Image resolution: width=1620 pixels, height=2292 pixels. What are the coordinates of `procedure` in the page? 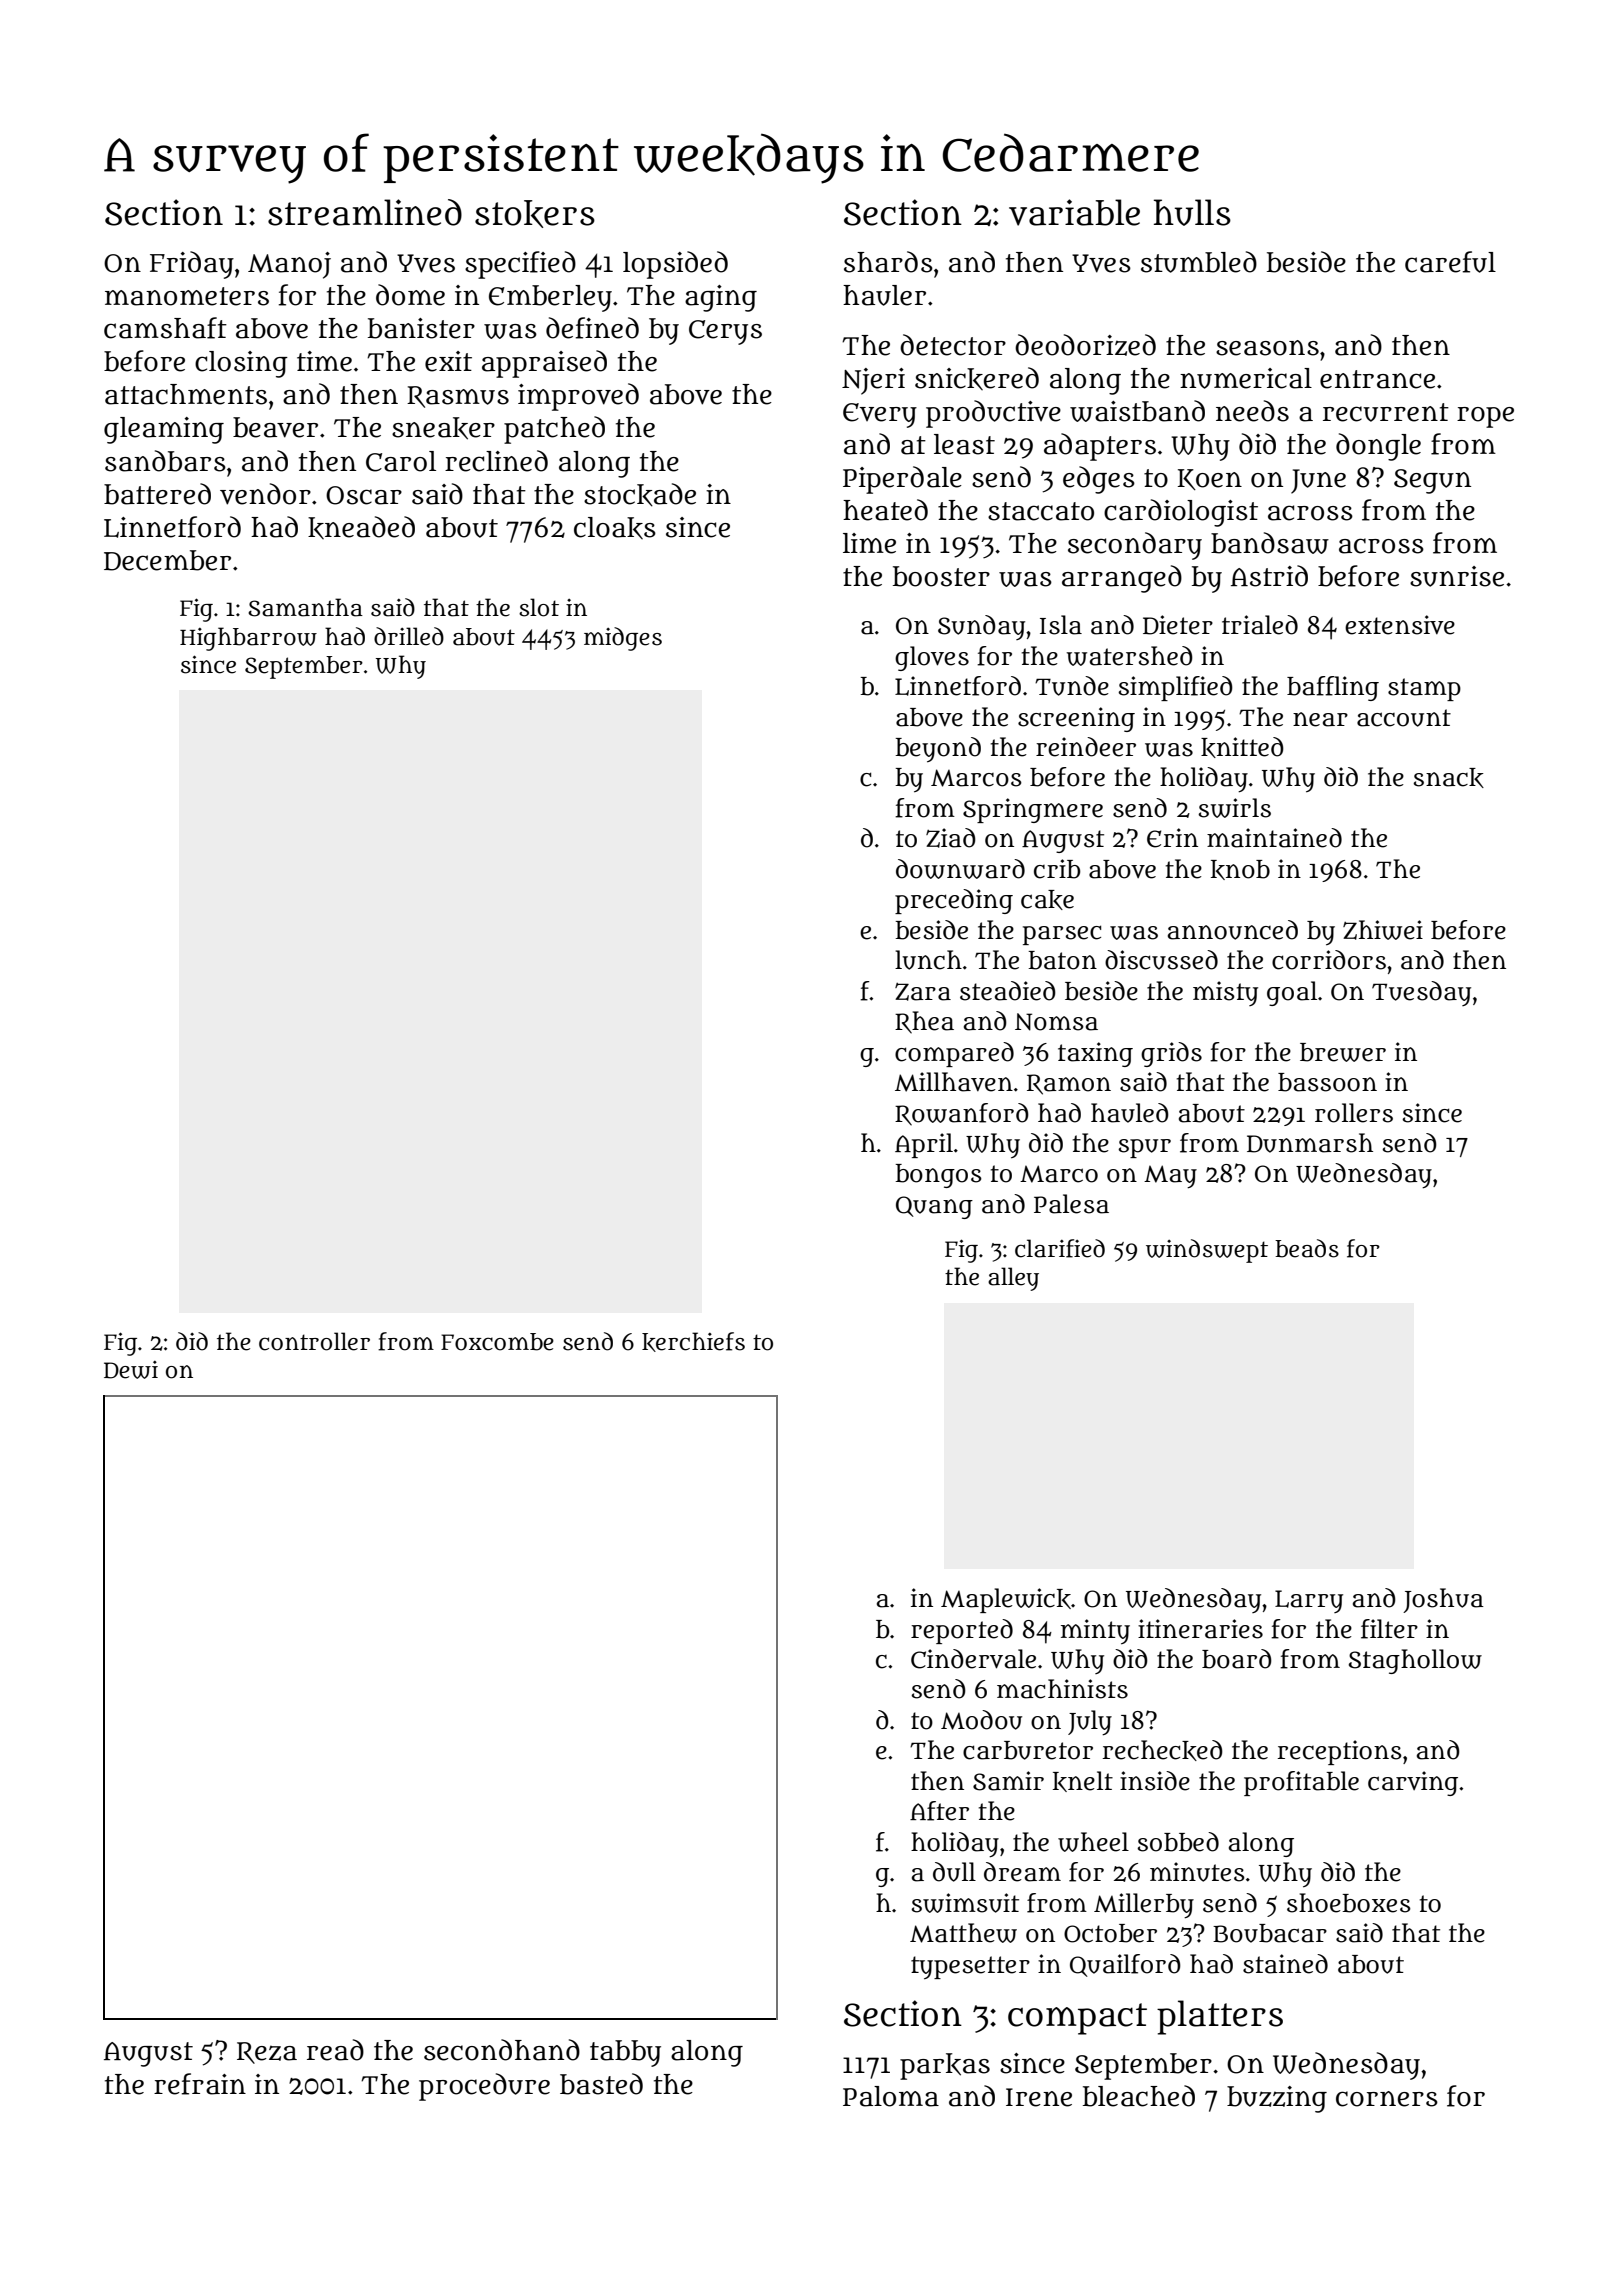 It's located at (484, 2087).
